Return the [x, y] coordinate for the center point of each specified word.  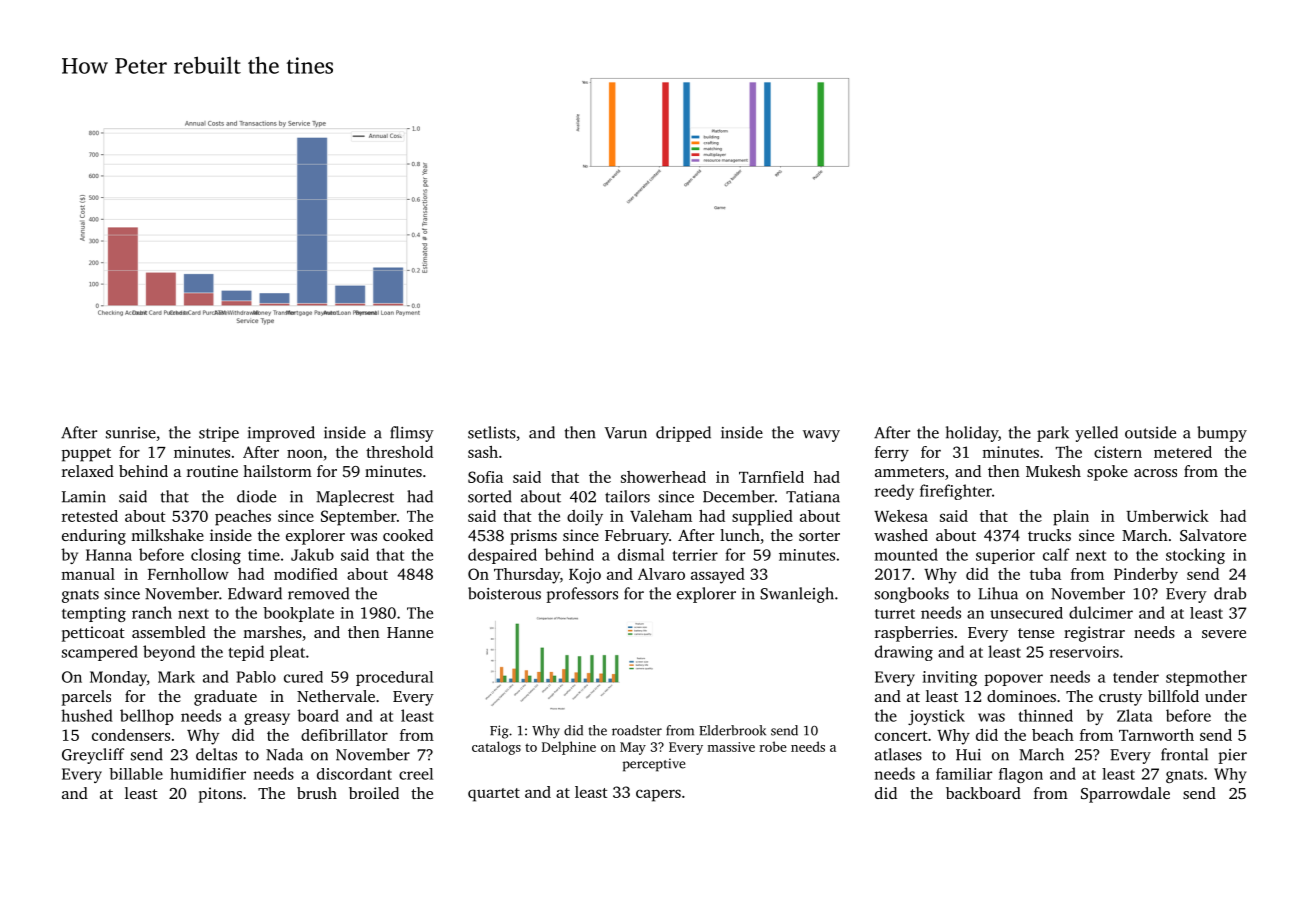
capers [658, 795]
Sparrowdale [1125, 795]
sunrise [131, 433]
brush [317, 793]
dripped [683, 434]
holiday [972, 434]
